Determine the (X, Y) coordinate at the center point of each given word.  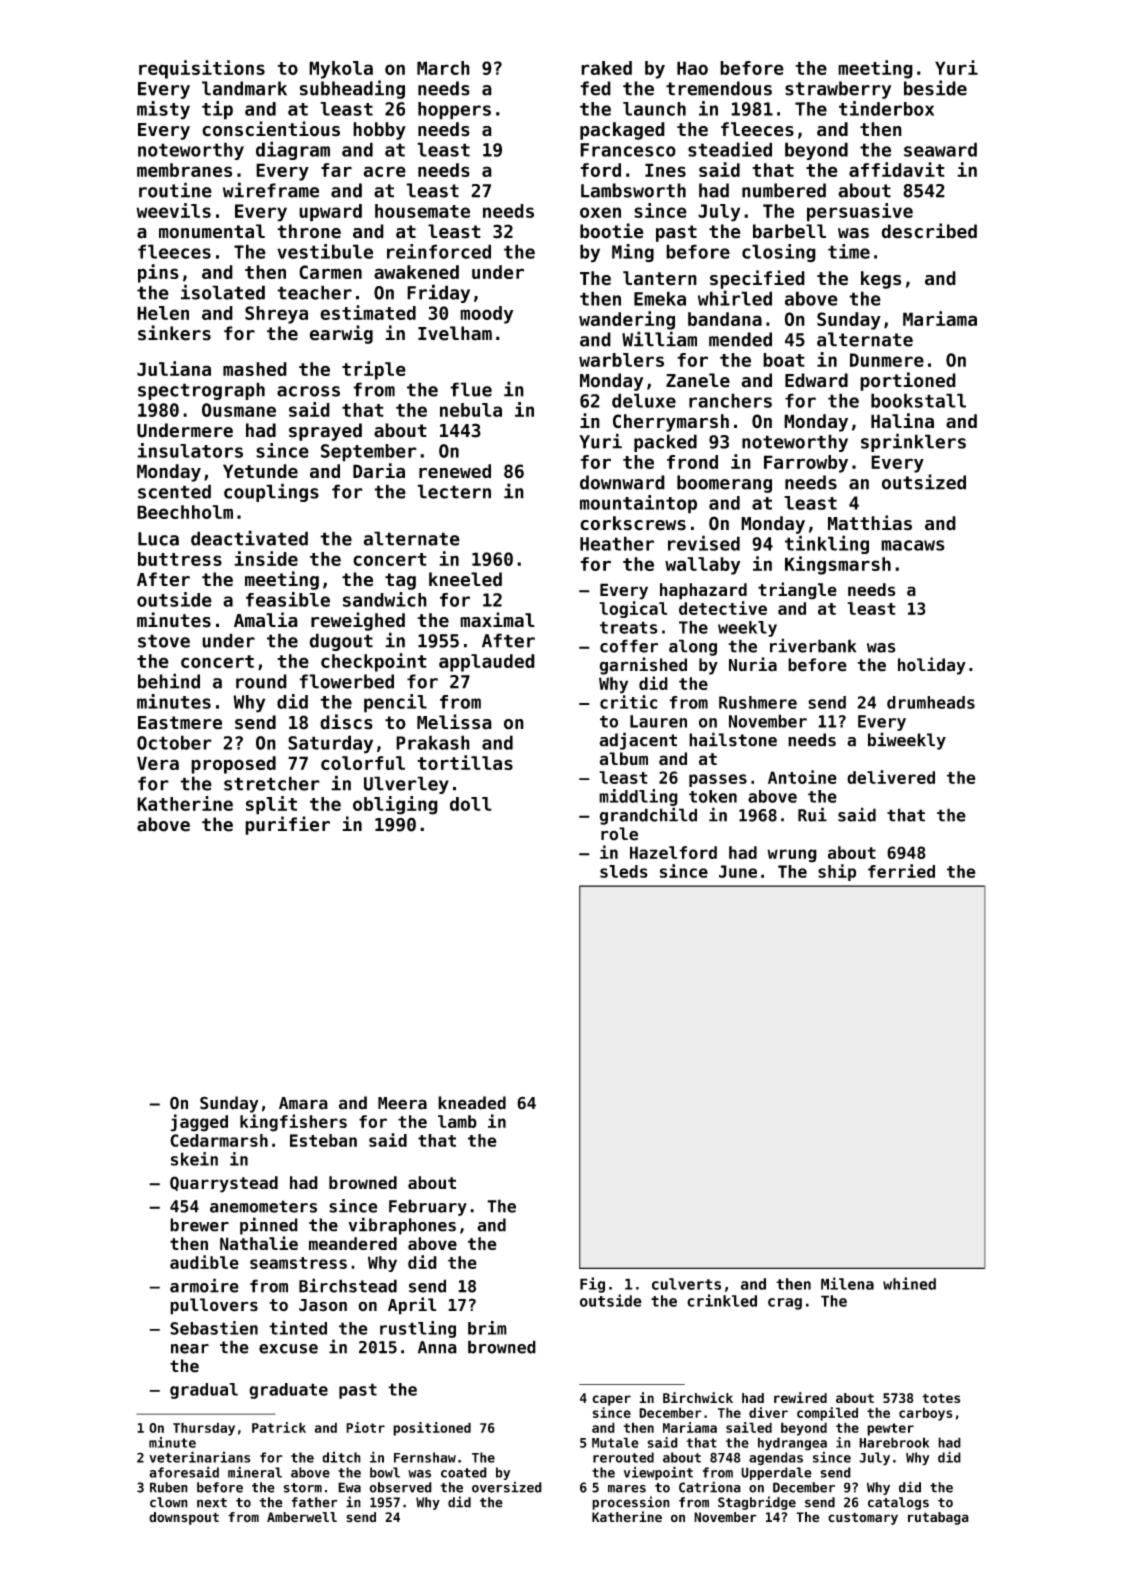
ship (837, 872)
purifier (287, 825)
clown (169, 1502)
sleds (624, 871)
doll (471, 804)
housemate (422, 211)
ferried (901, 871)
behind (169, 681)
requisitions (202, 69)
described (929, 231)
